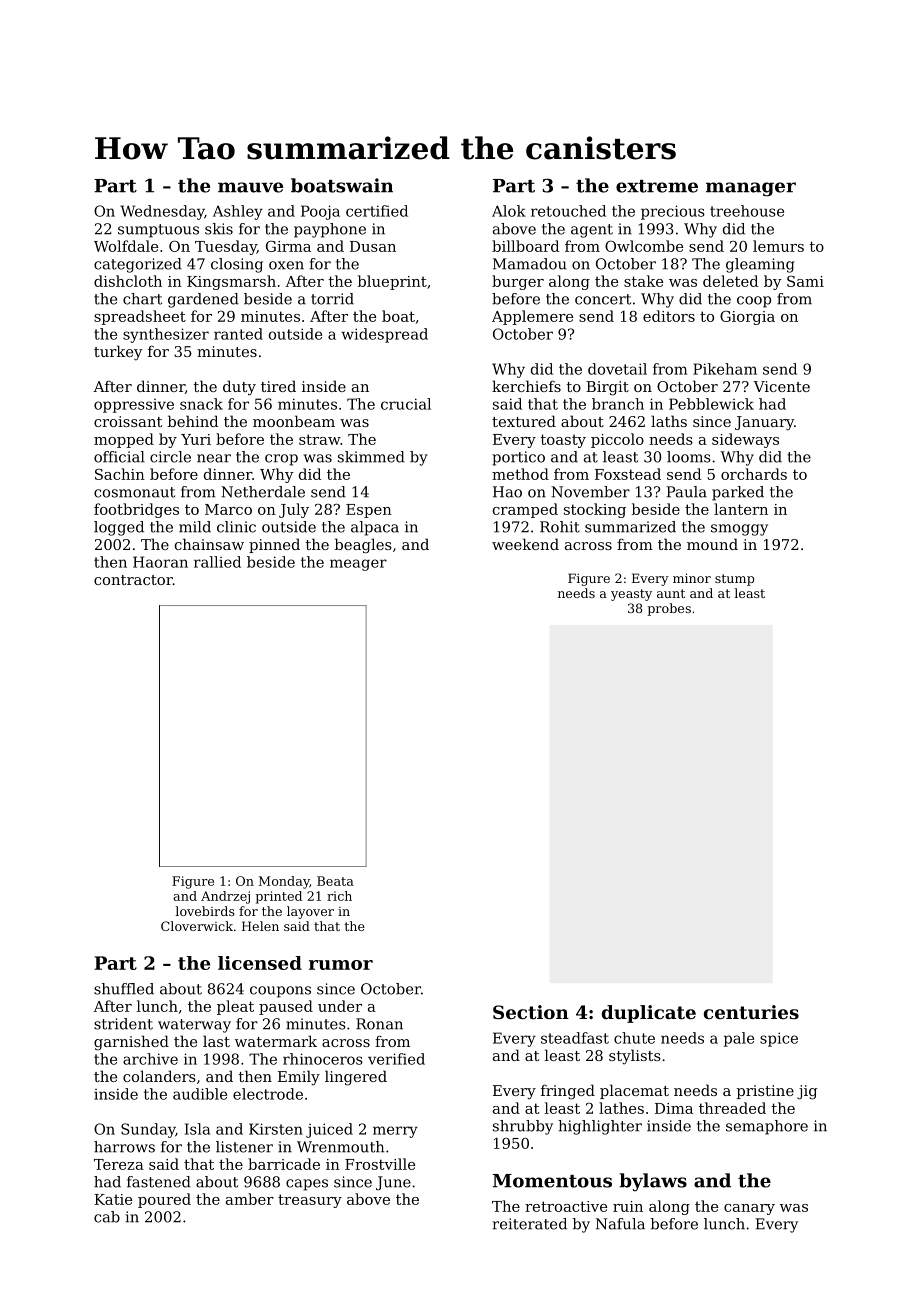  I want to click on stump, so click(734, 580).
